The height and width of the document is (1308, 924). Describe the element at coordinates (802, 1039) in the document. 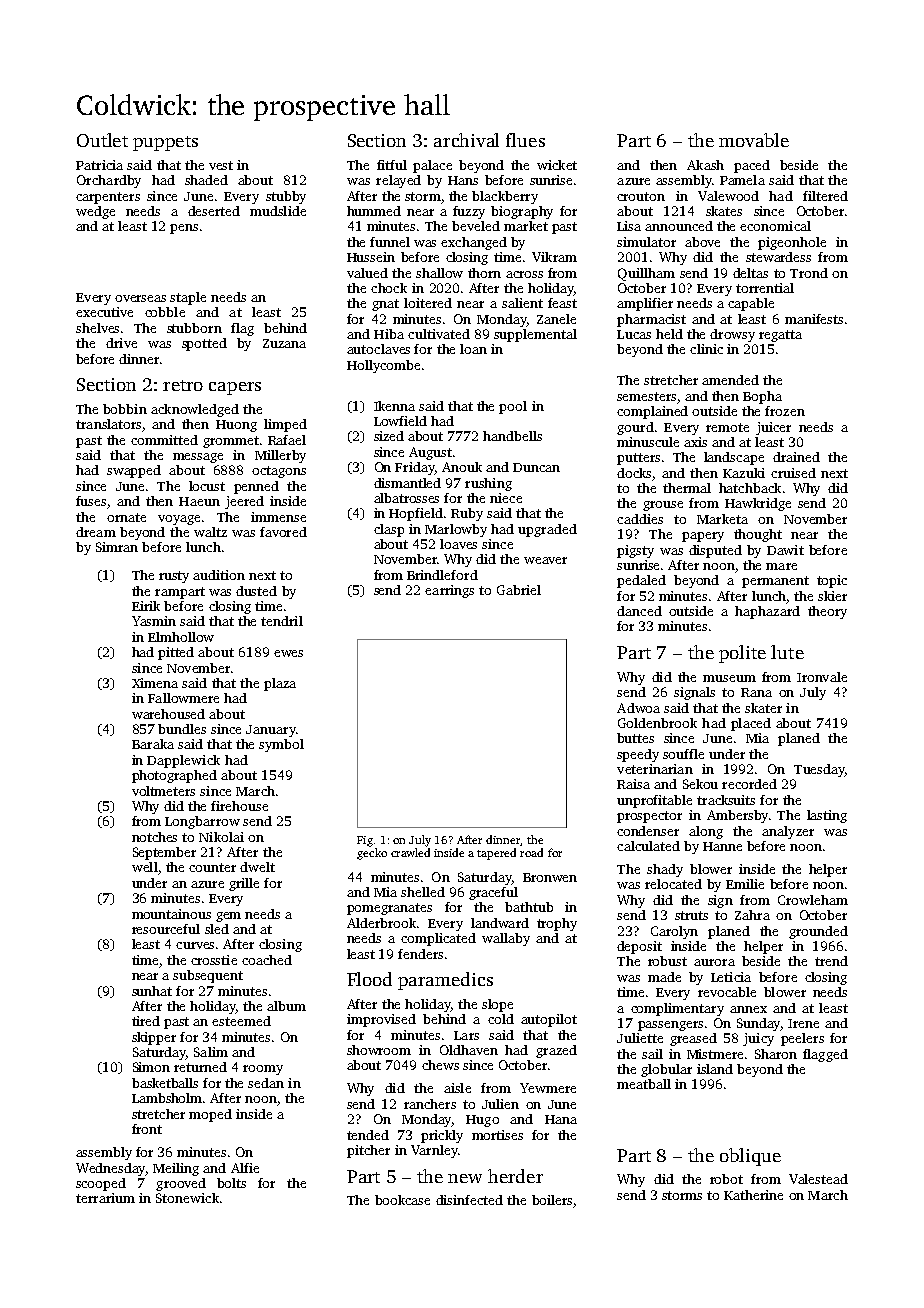

I see `peelers` at that location.
